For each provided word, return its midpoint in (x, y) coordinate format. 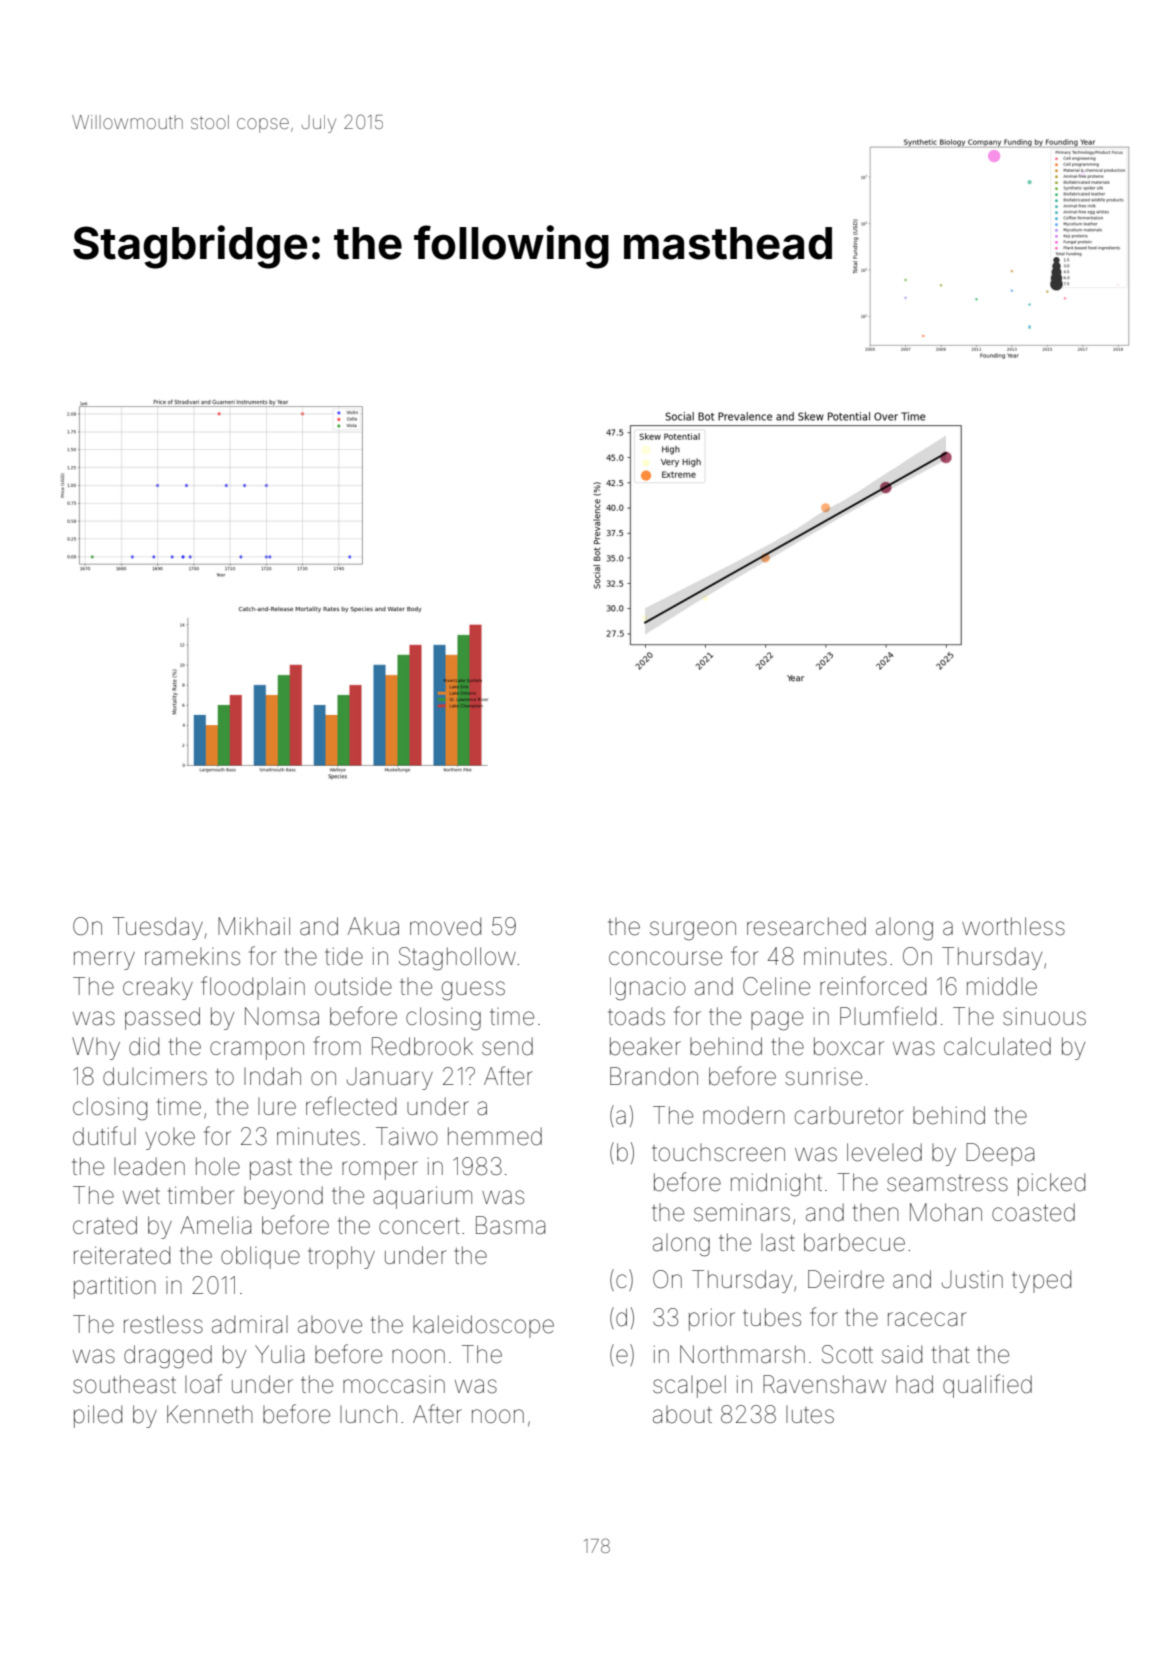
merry (104, 960)
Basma (510, 1225)
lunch (368, 1414)
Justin (972, 1280)
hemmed (495, 1136)
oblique (260, 1257)
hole (218, 1166)
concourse (665, 958)
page (777, 1021)
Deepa (1000, 1154)
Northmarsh (742, 1354)
